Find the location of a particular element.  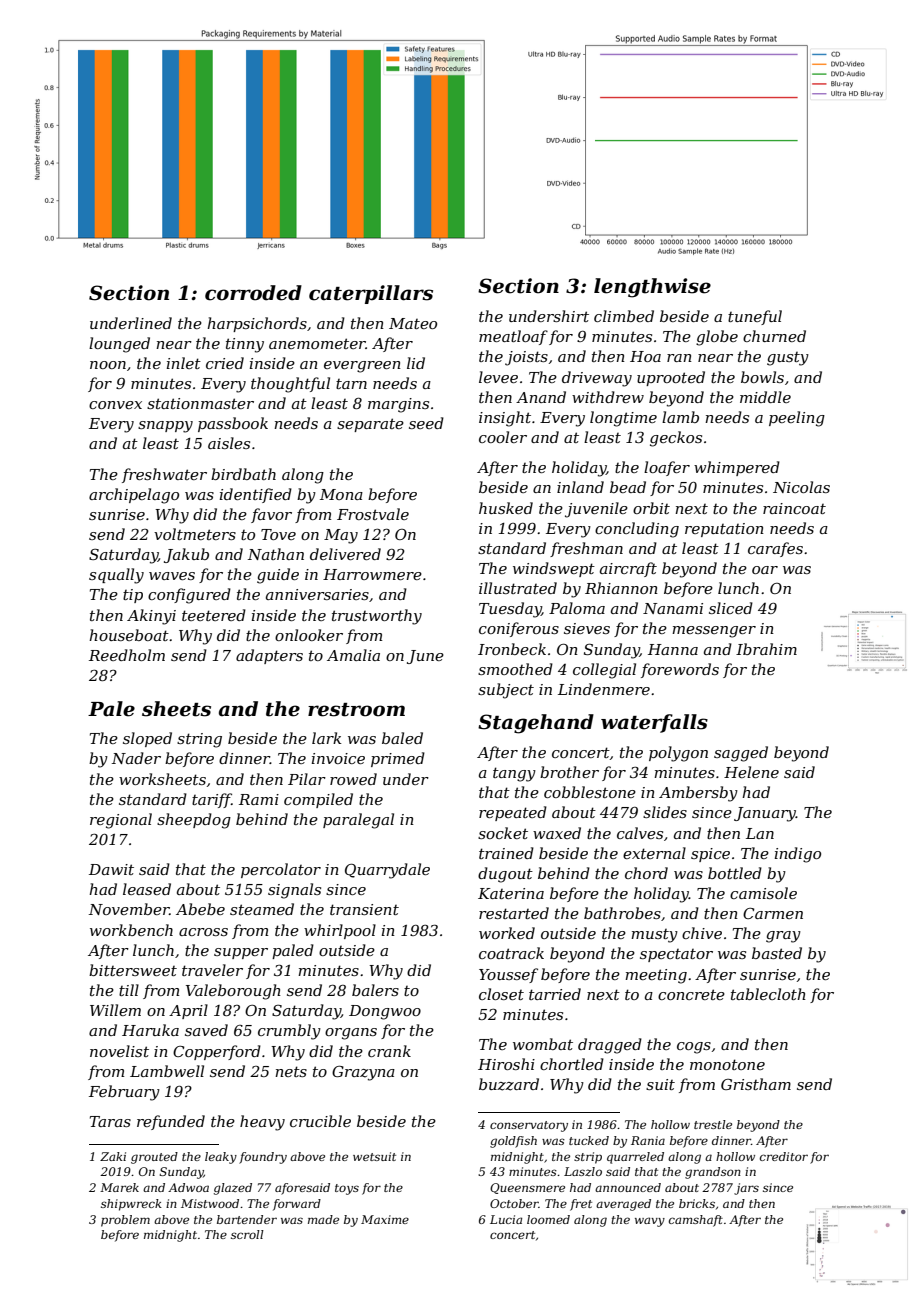

Ibrahim is located at coordinates (766, 649).
